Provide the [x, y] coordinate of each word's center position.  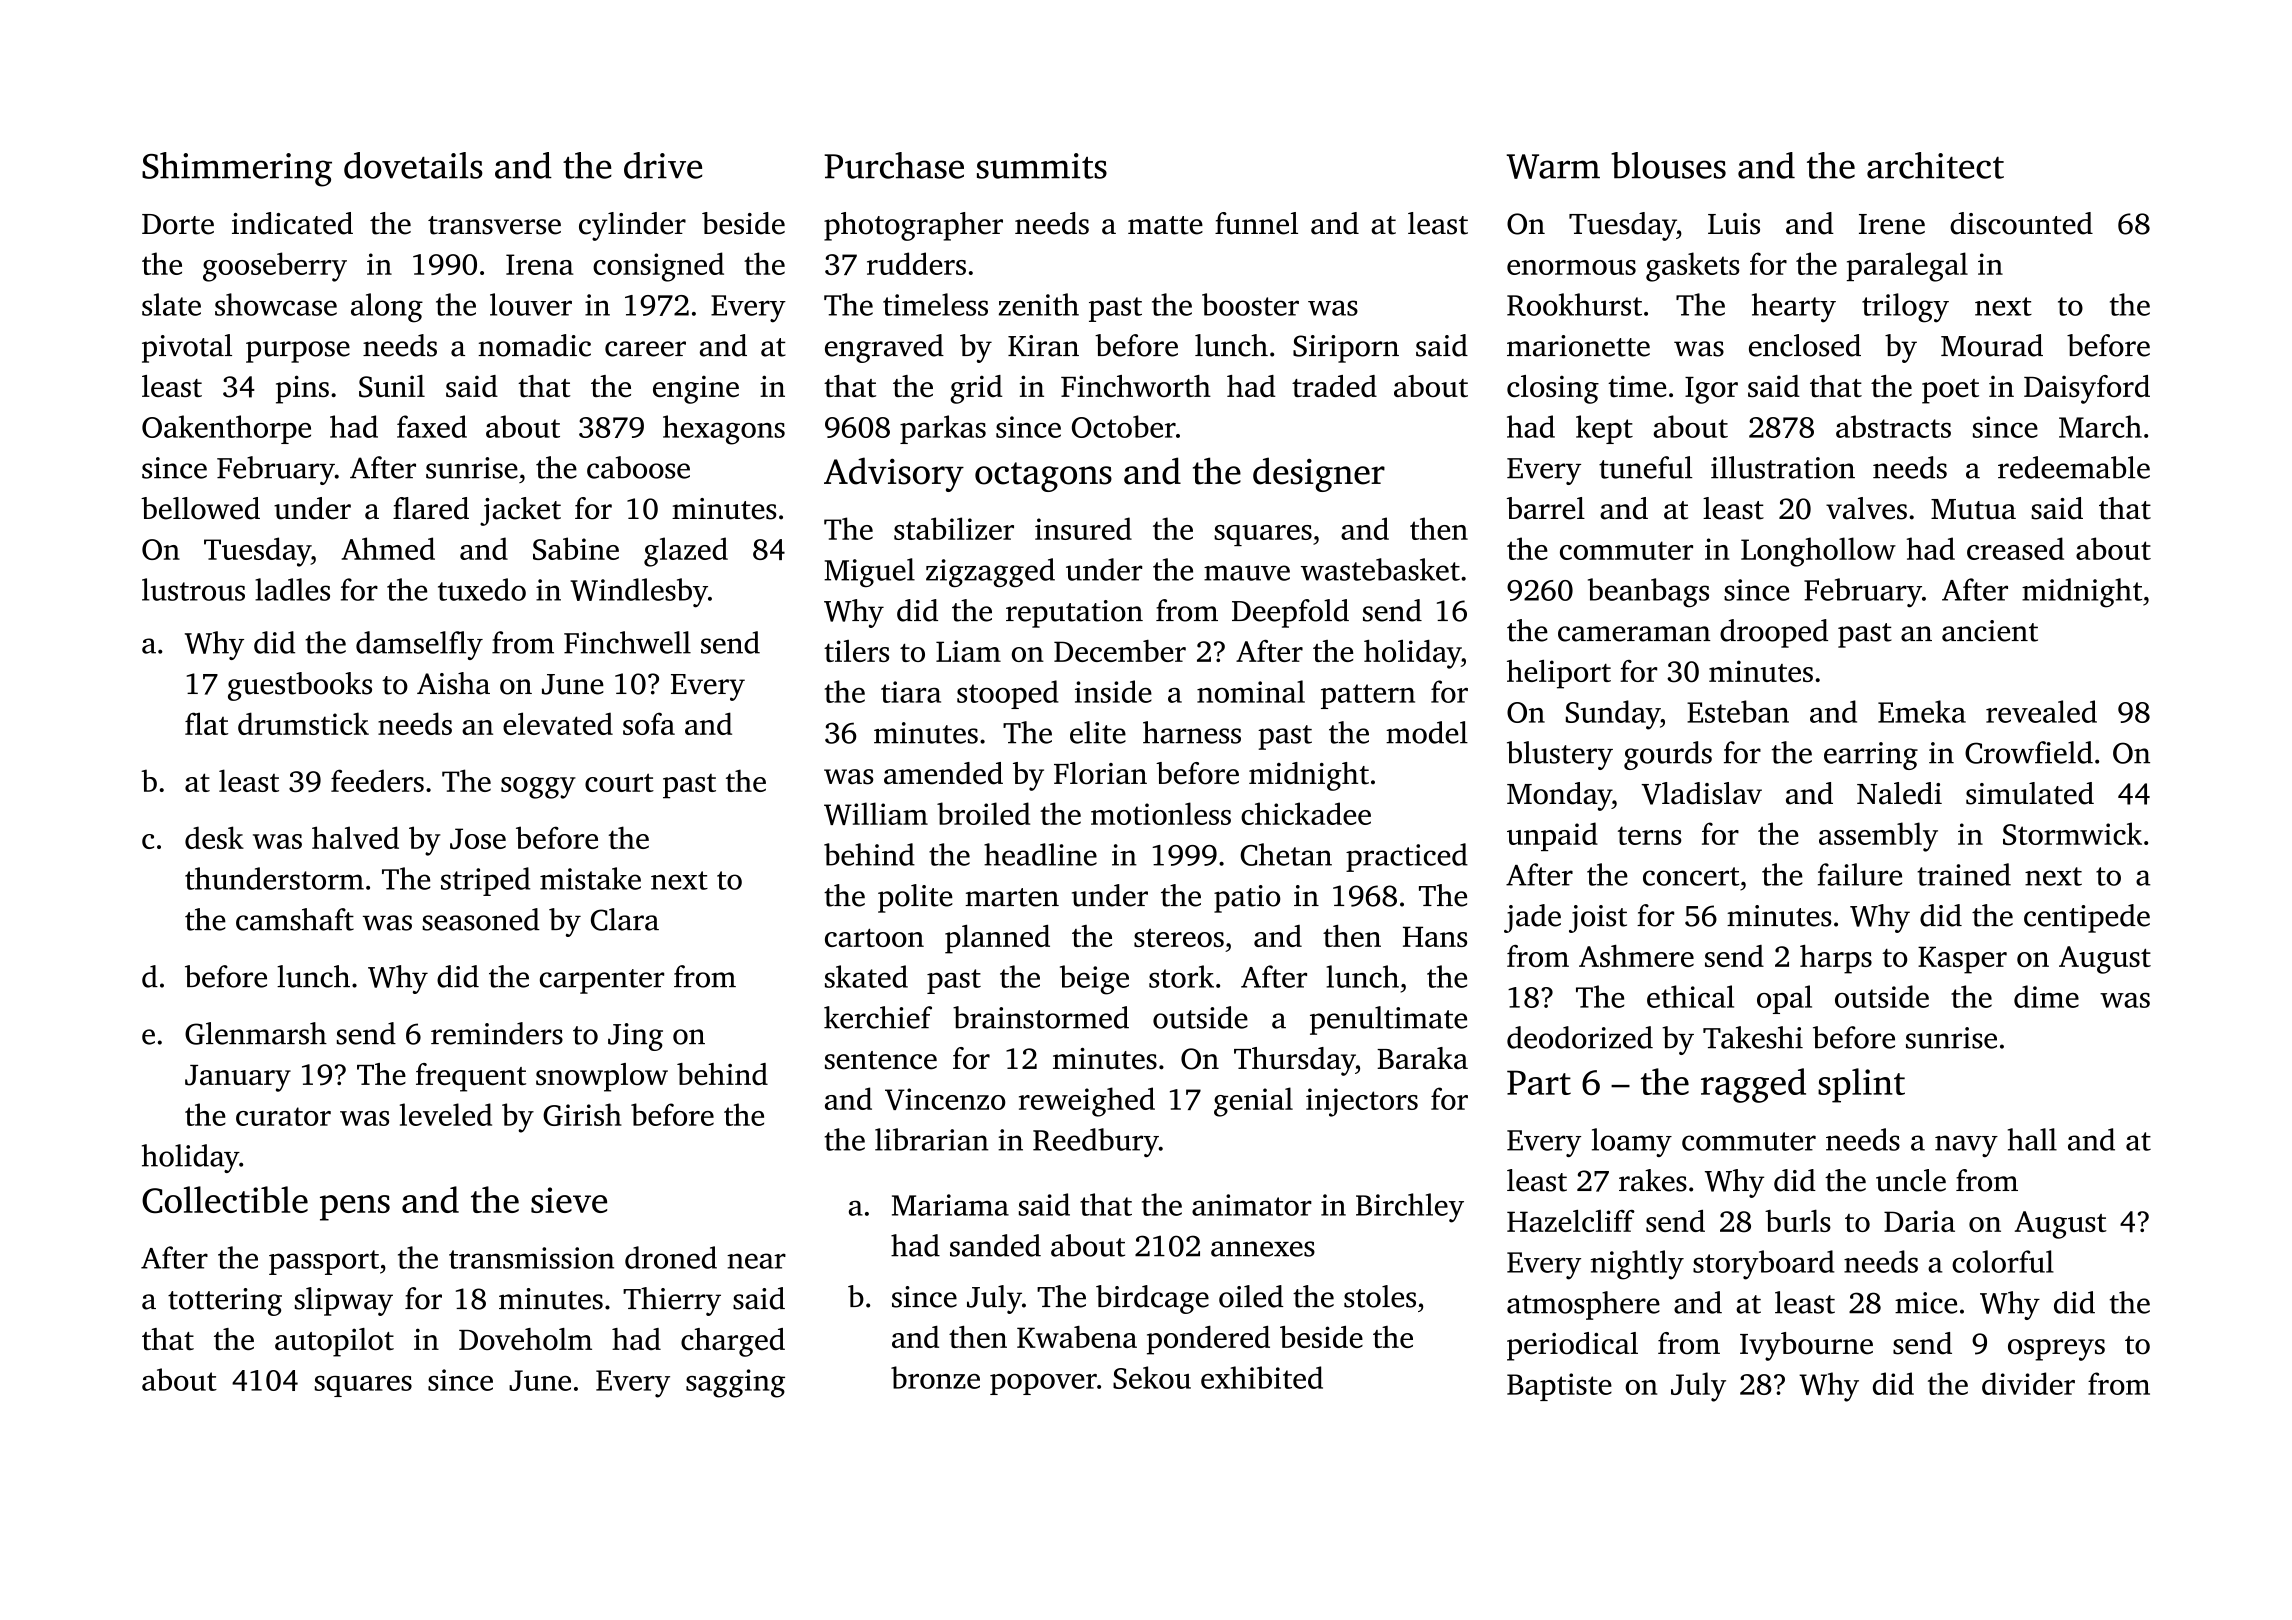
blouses [1668, 165]
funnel [1256, 223]
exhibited [1262, 1377]
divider [2028, 1383]
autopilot [334, 1342]
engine [696, 389]
